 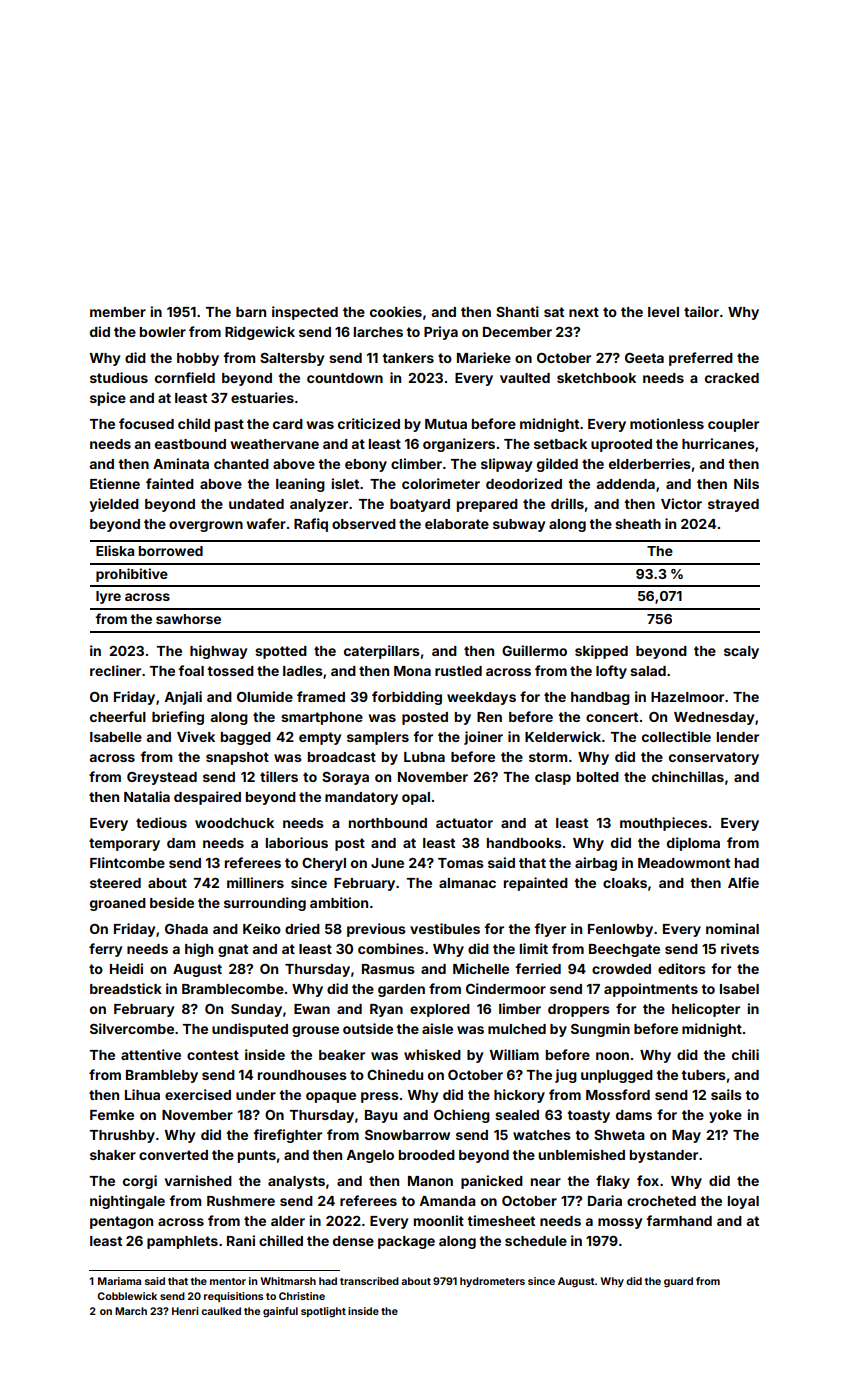 I want to click on scaly, so click(x=741, y=652).
